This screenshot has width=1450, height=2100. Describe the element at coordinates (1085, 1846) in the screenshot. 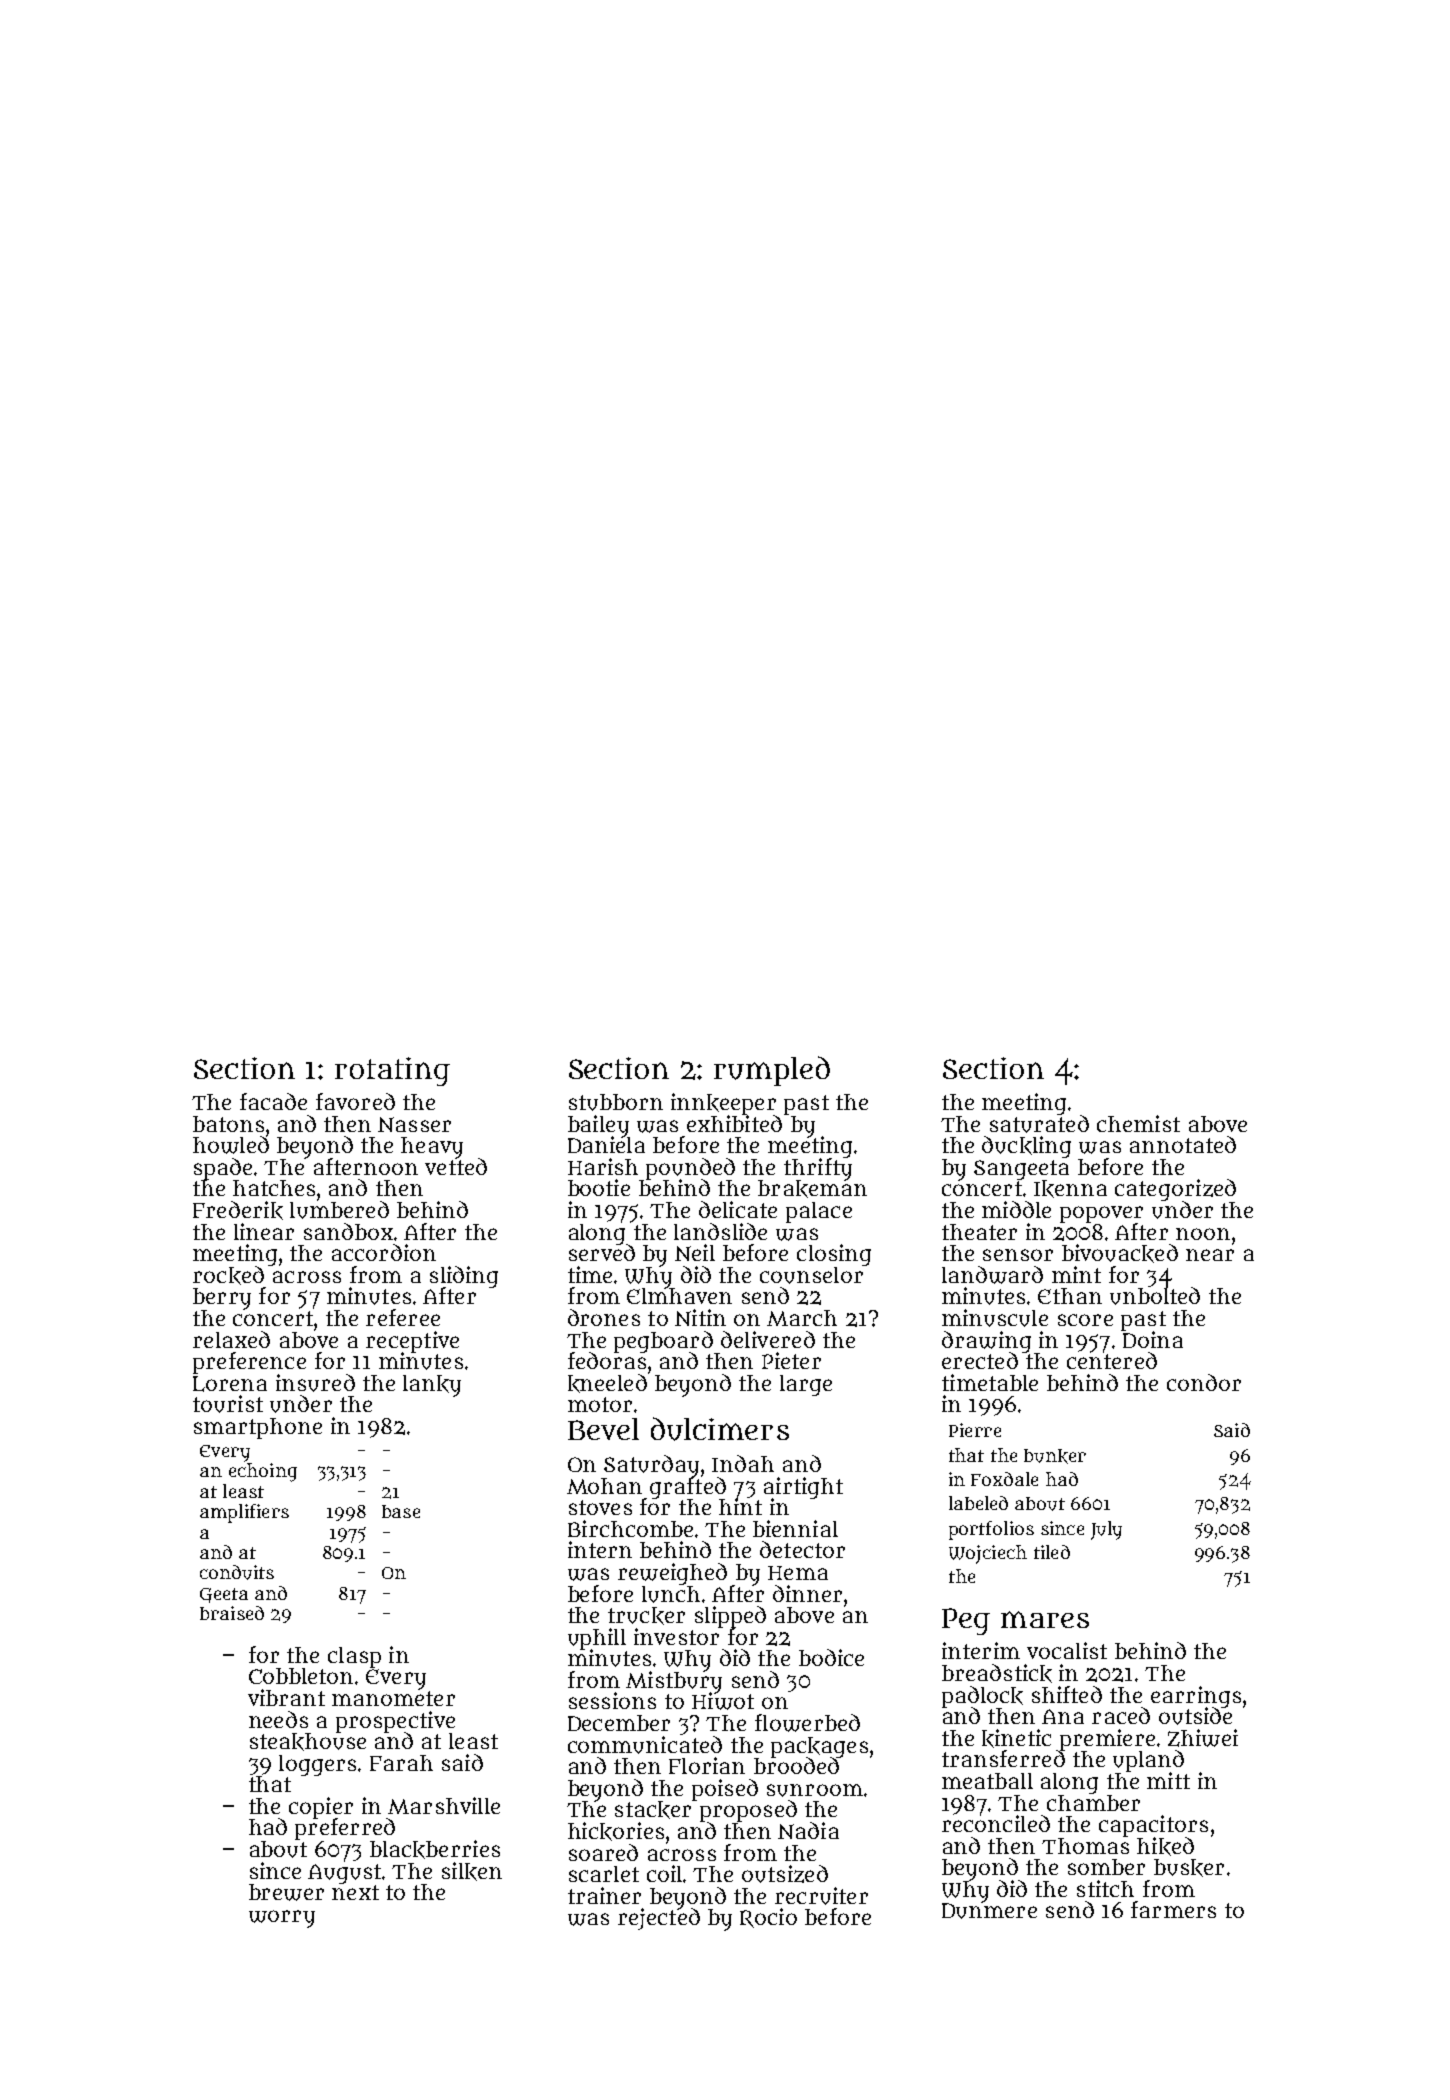

I see `Thomas` at that location.
